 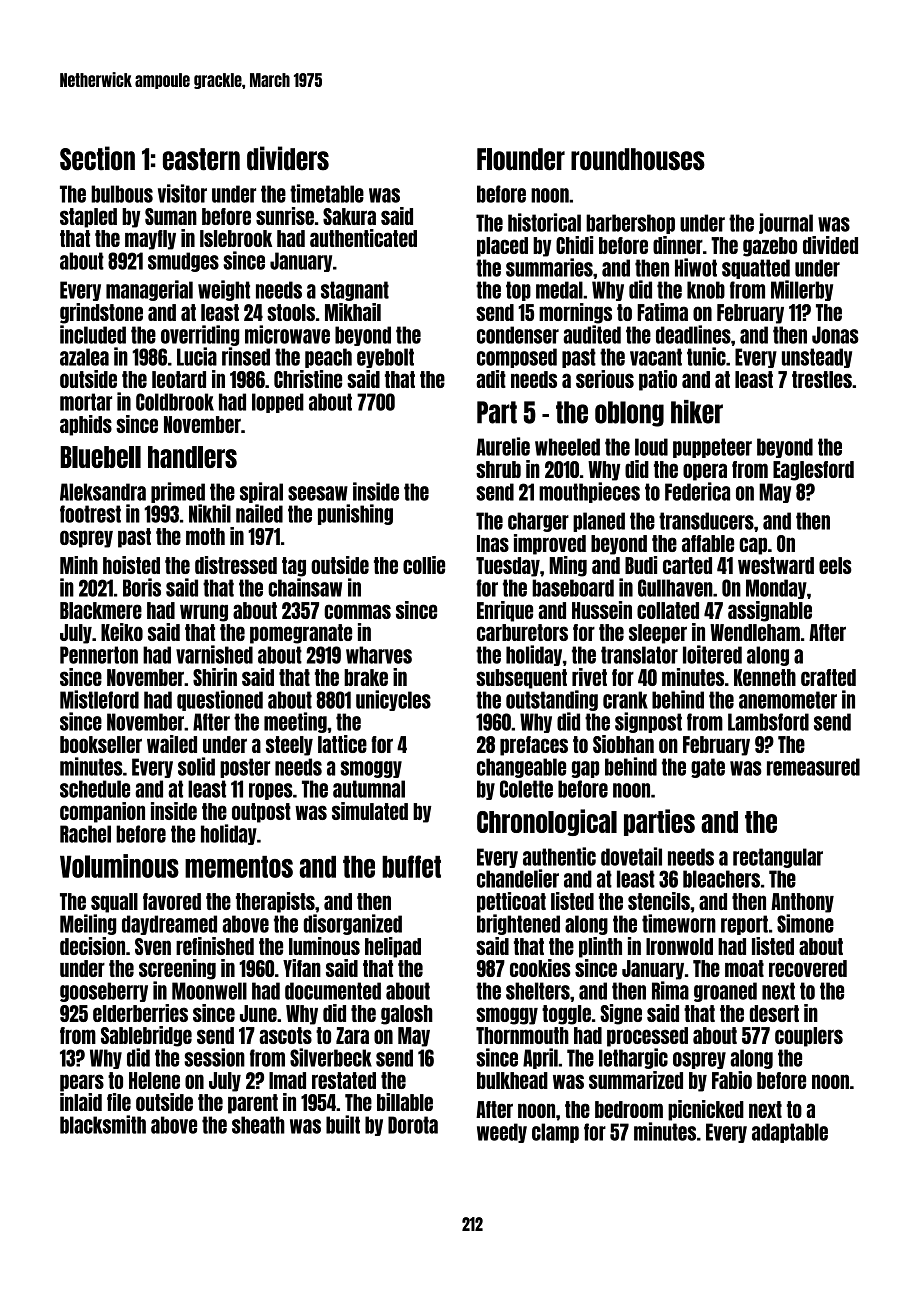 What do you see at coordinates (786, 223) in the page?
I see `journal` at bounding box center [786, 223].
